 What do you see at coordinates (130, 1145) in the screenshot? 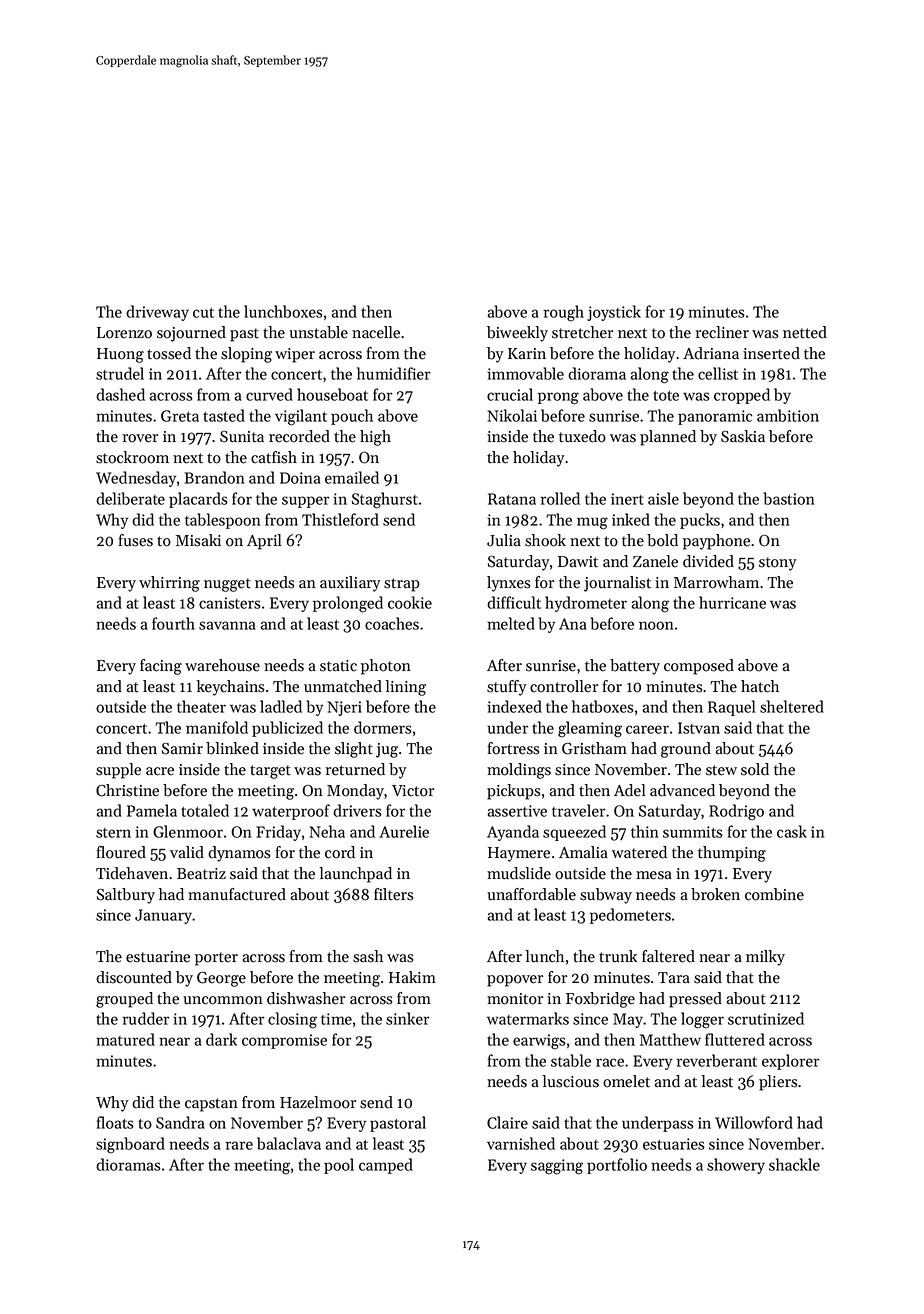
I see `signboard` at bounding box center [130, 1145].
